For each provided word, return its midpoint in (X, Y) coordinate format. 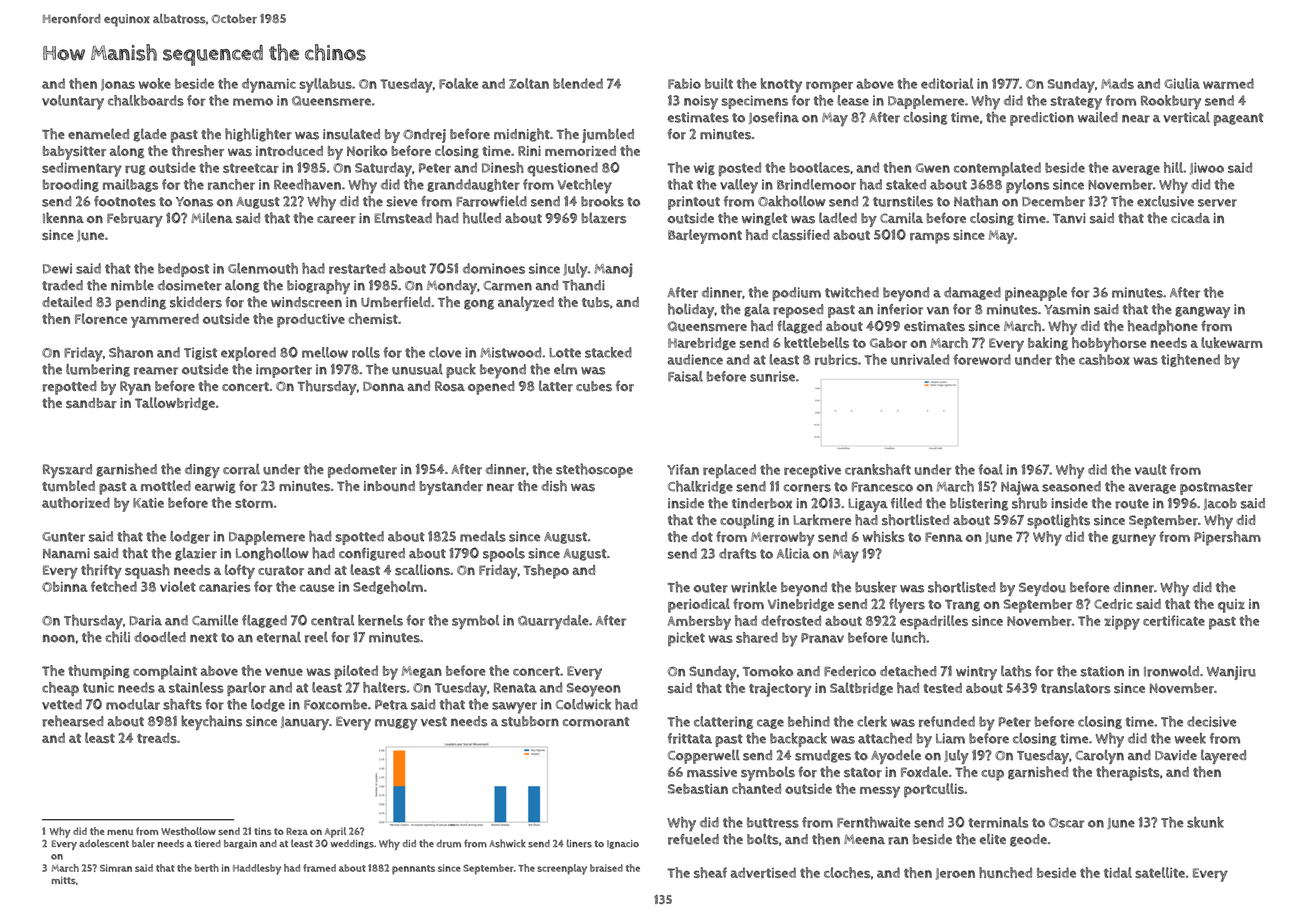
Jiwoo (1207, 168)
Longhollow (272, 554)
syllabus (325, 85)
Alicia (793, 553)
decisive (1211, 721)
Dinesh (502, 167)
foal (990, 469)
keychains (211, 722)
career (336, 220)
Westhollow (188, 831)
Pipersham (1227, 538)
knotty (781, 85)
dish (554, 486)
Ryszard (67, 471)
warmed (1228, 83)
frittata (690, 738)
